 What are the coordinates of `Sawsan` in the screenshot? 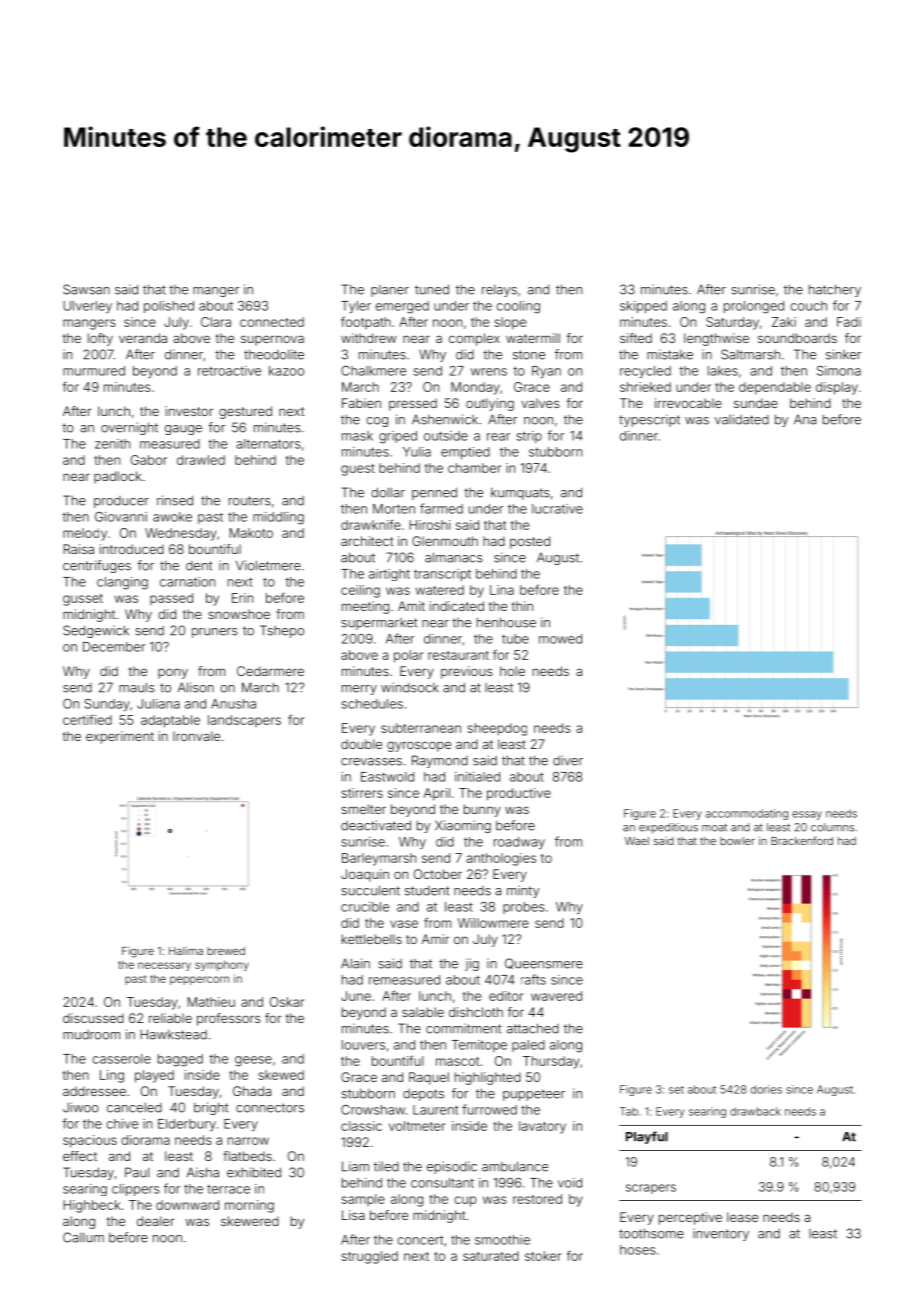 It's located at (86, 289).
